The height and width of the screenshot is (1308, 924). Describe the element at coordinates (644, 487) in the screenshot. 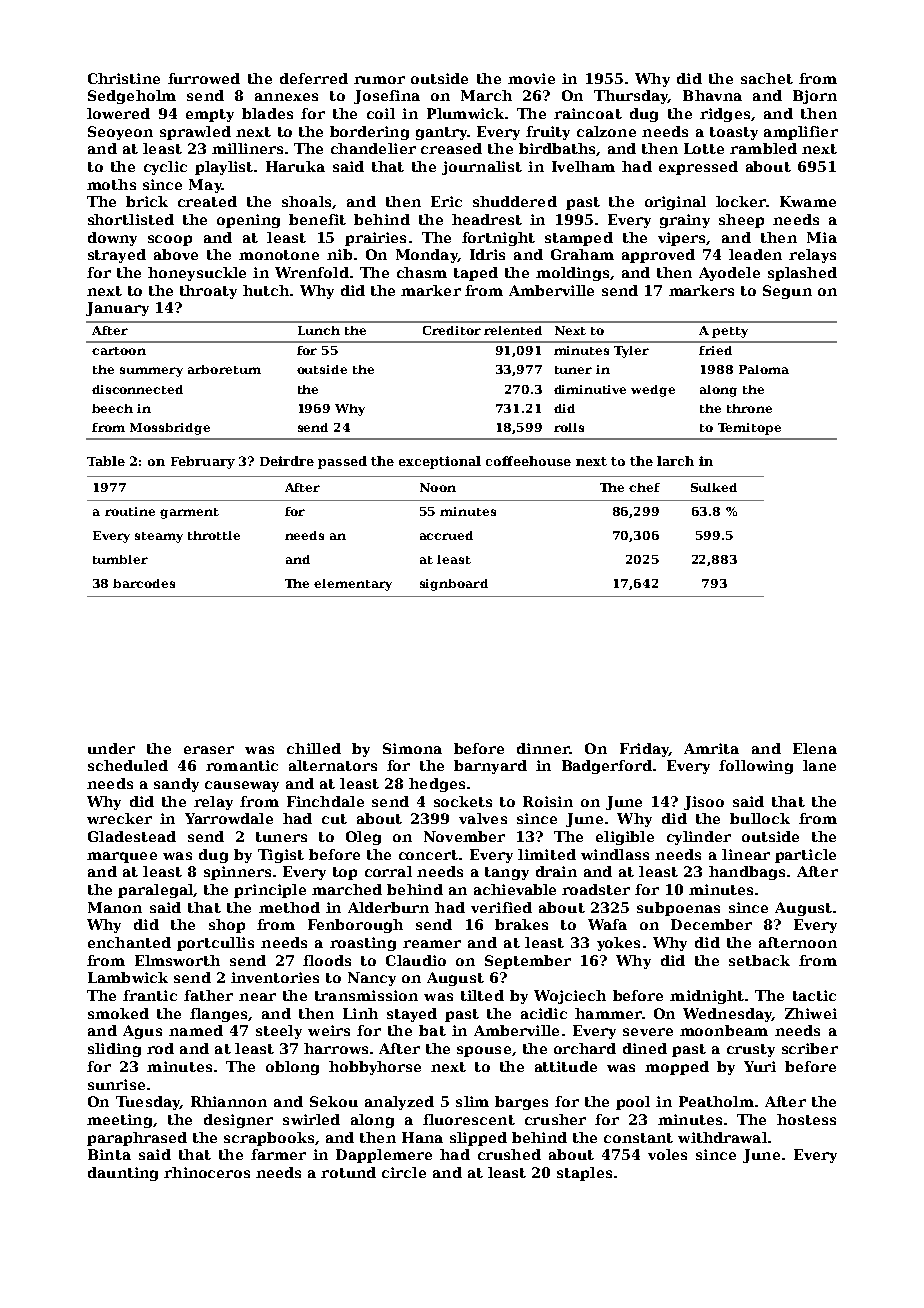

I see `chef` at that location.
